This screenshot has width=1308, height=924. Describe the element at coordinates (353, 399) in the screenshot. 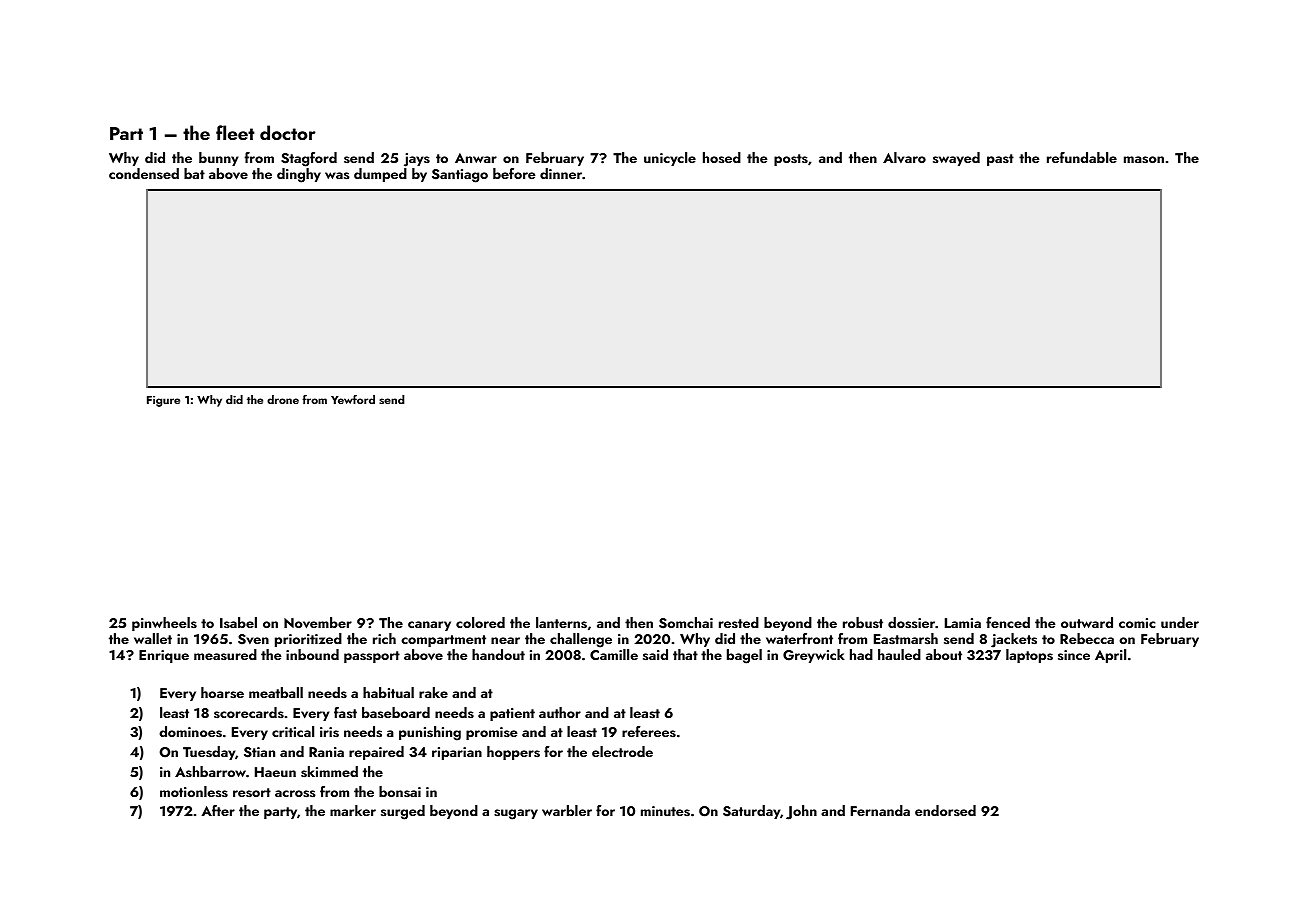

I see `Yewford` at that location.
